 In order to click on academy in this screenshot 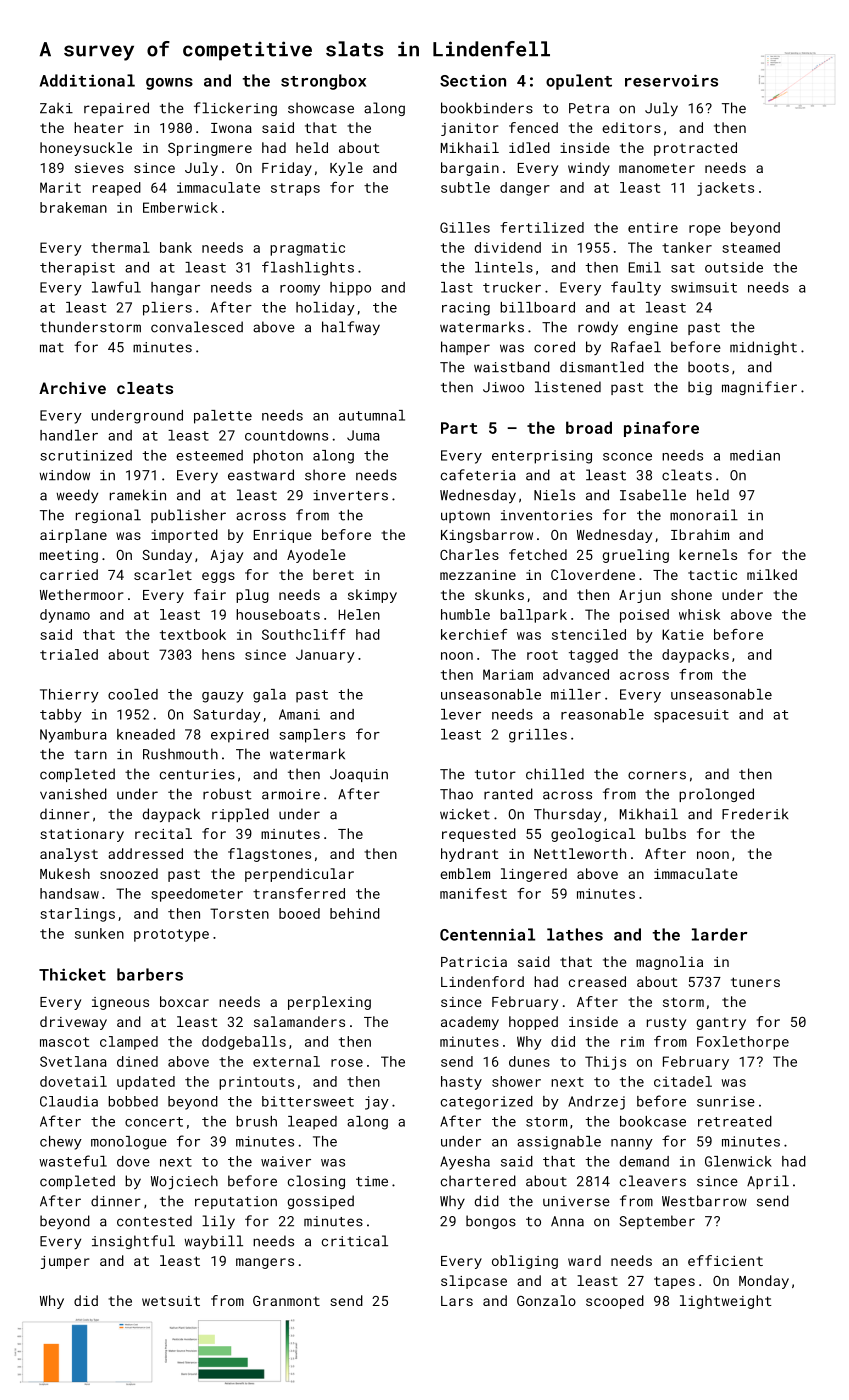, I will do `click(470, 1023)`.
